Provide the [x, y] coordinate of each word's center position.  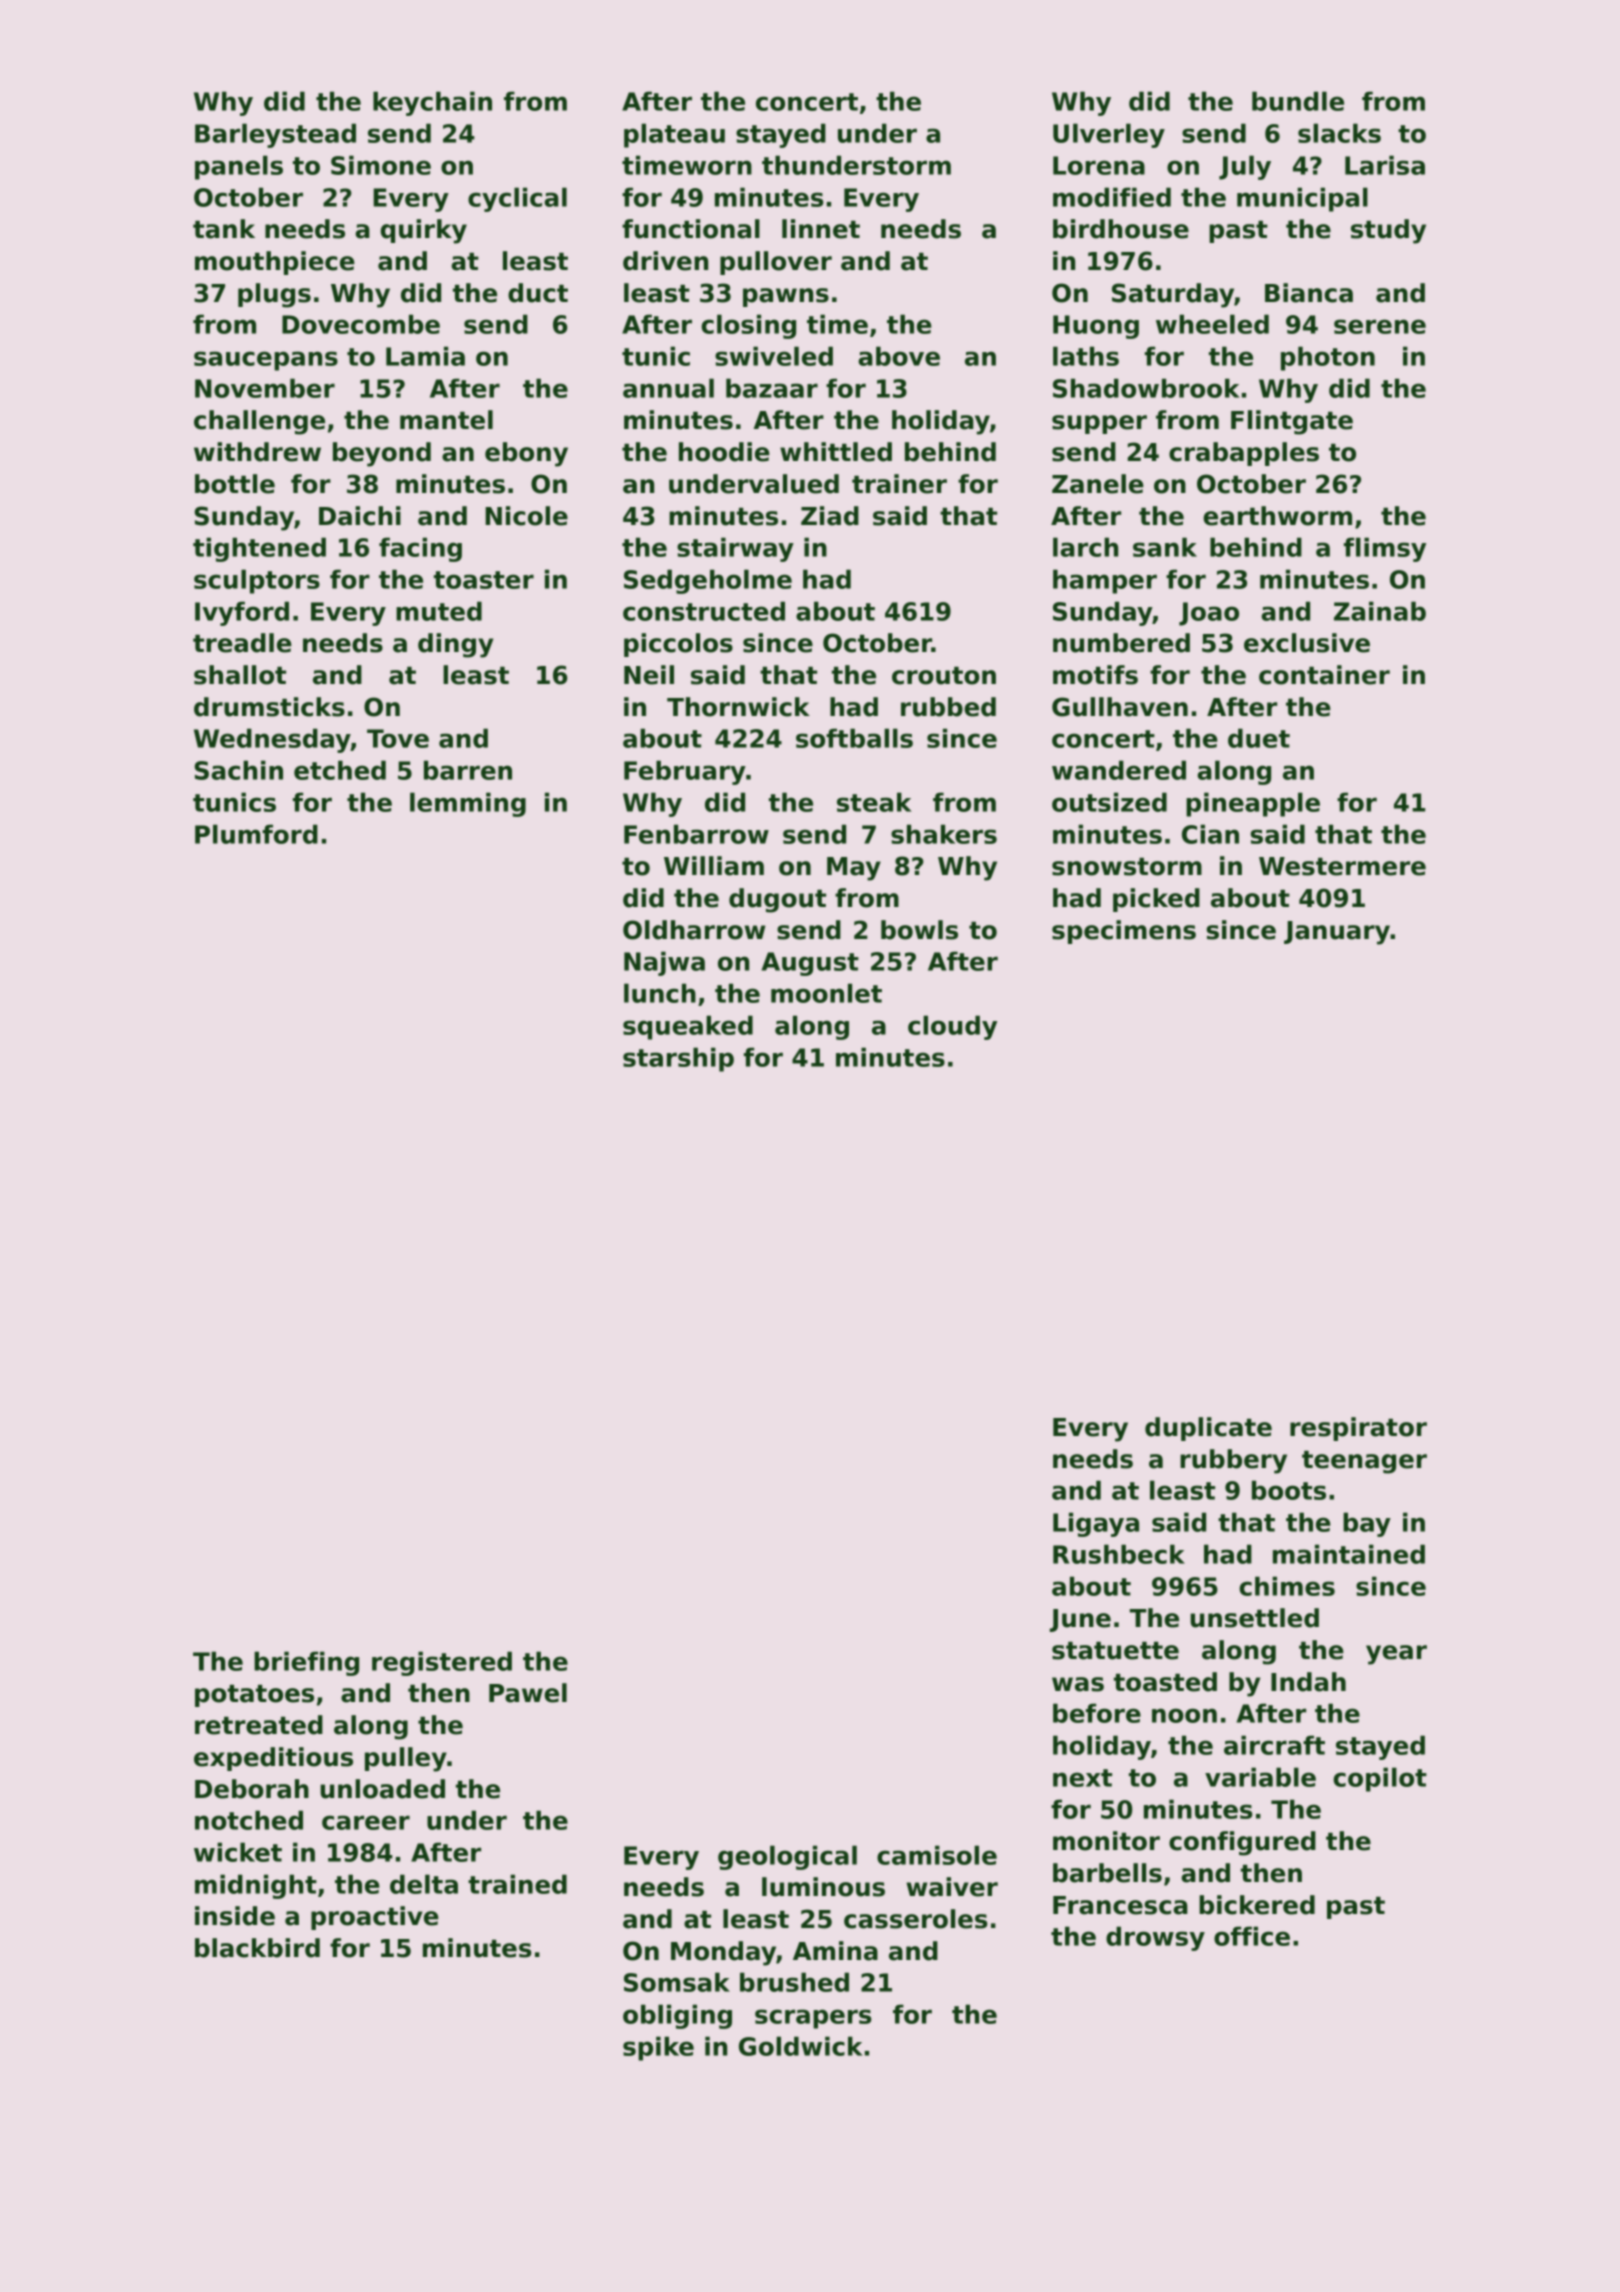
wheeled [1212, 324]
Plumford [256, 834]
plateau [674, 135]
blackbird [257, 1948]
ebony [526, 454]
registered [442, 1663]
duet [1259, 738]
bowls [919, 930]
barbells [1107, 1873]
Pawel [528, 1693]
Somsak [677, 1982]
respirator [1358, 1429]
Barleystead [275, 135]
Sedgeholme [708, 581]
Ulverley [1109, 135]
